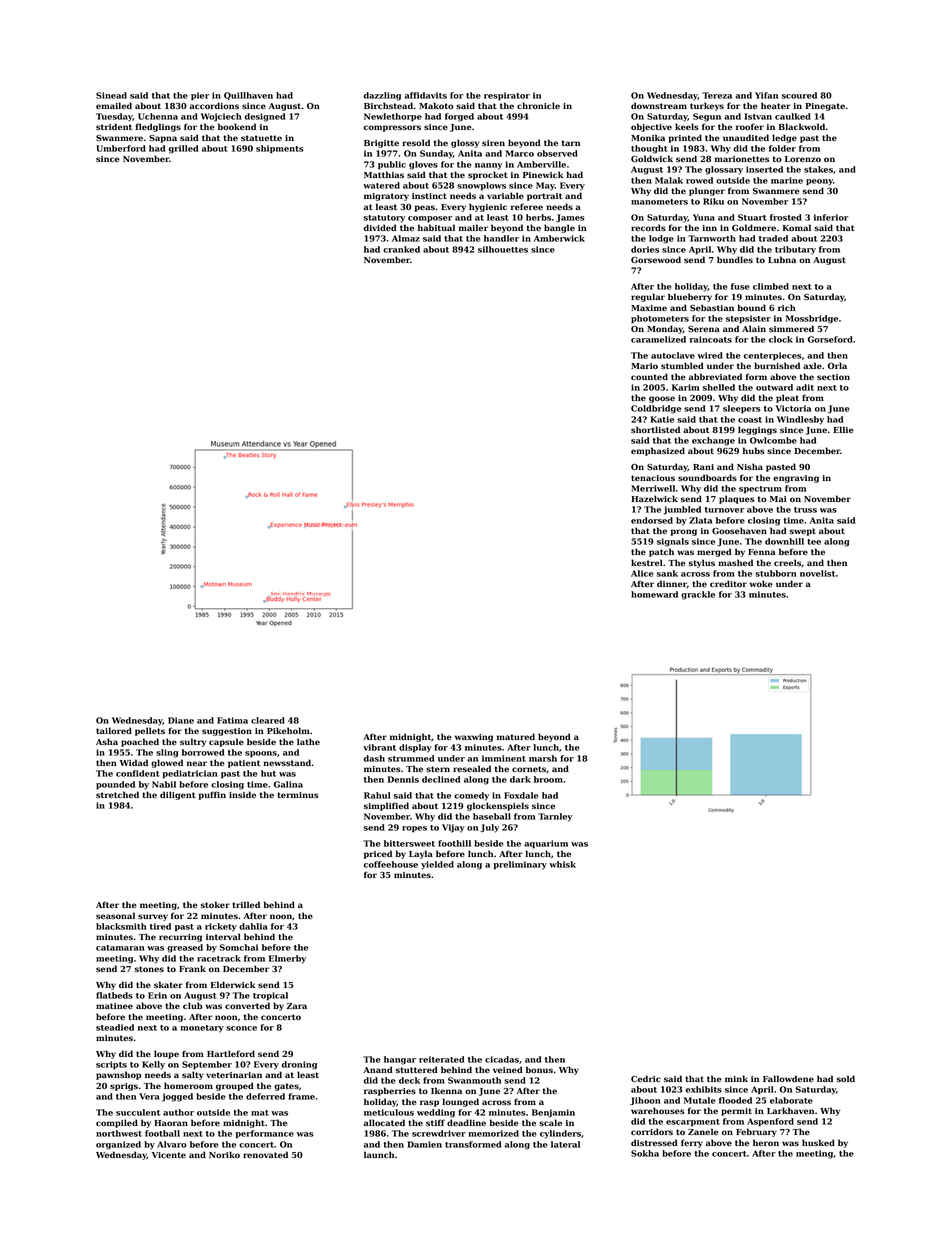  Describe the element at coordinates (169, 1155) in the image. I see `Vicente` at that location.
